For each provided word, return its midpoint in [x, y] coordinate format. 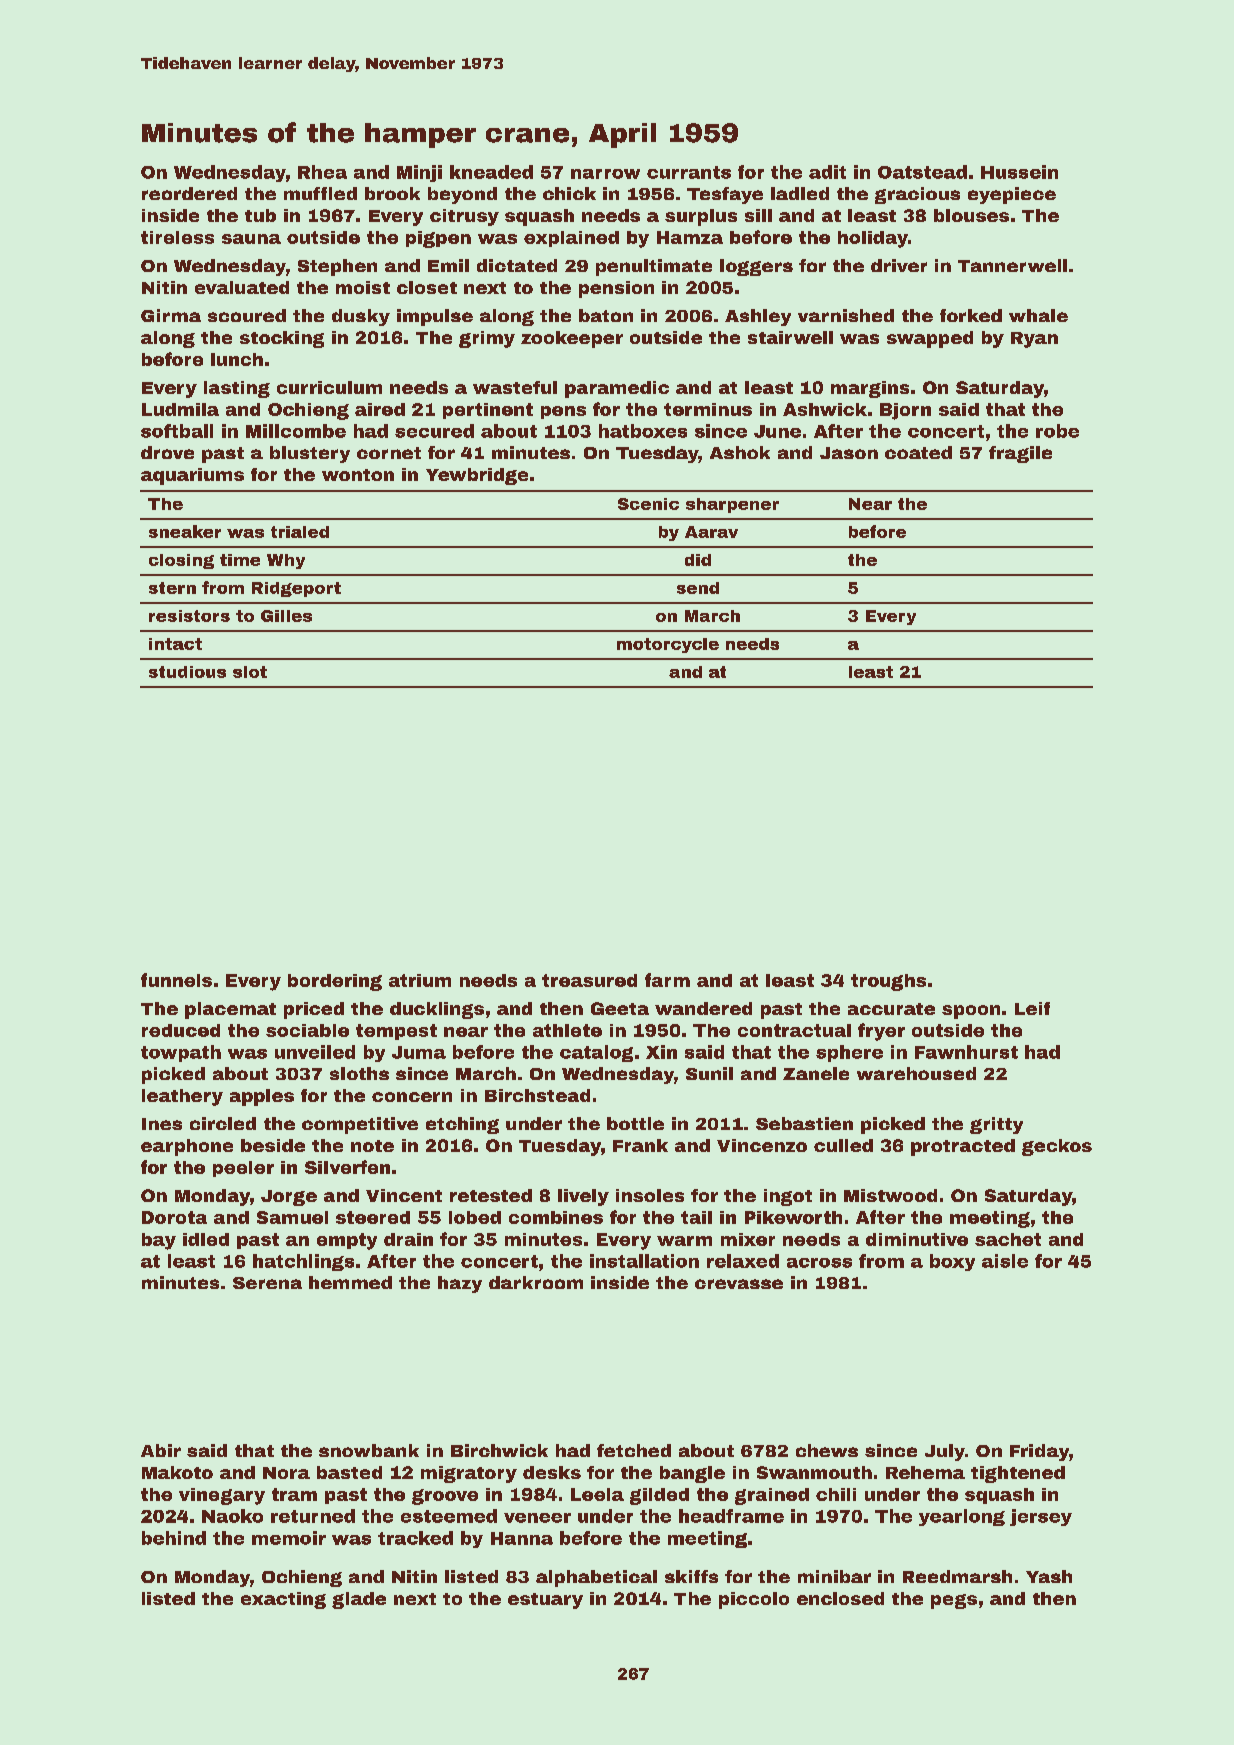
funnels [176, 980]
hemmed [350, 1282]
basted [349, 1472]
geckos [1057, 1147]
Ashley [758, 317]
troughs [888, 982]
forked [971, 315]
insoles [650, 1195]
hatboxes [643, 431]
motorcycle [668, 645]
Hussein [1019, 172]
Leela [597, 1494]
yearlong [962, 1517]
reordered [189, 193]
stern [172, 588]
